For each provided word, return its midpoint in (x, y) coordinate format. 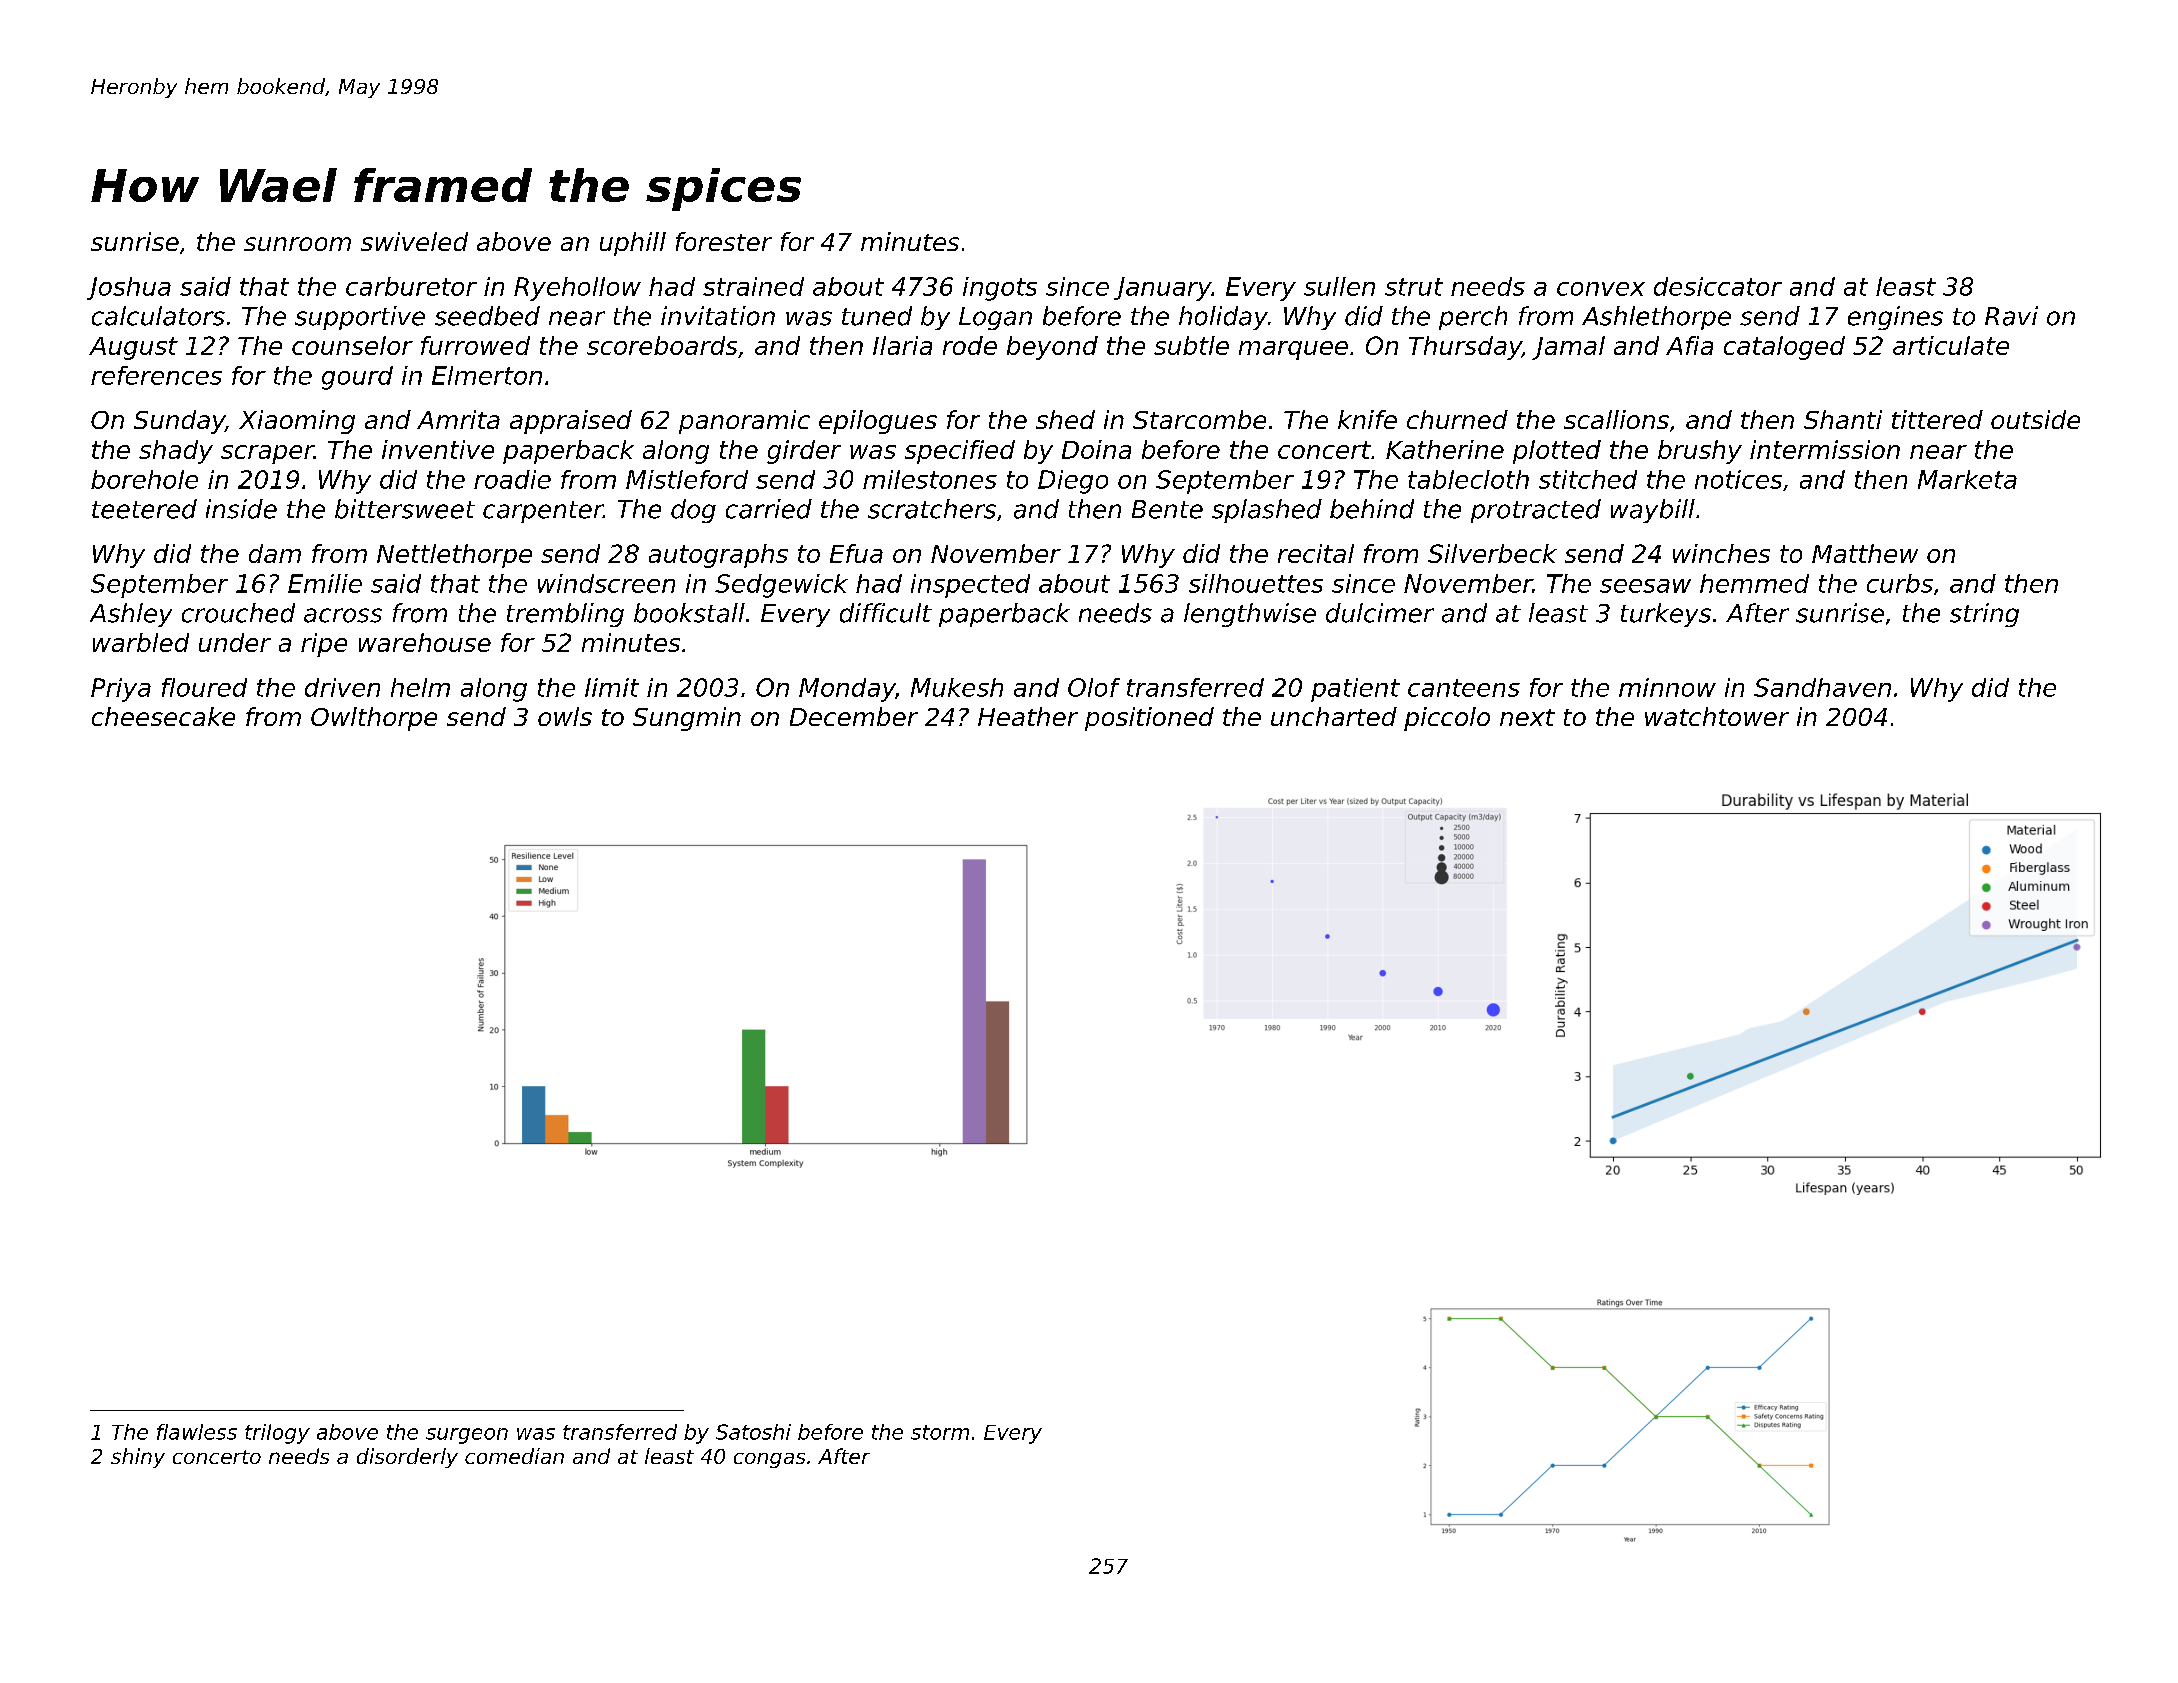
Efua (856, 553)
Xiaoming (297, 422)
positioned (1149, 719)
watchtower (1717, 716)
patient (1355, 690)
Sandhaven (1822, 687)
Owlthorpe (374, 719)
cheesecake (163, 716)
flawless (197, 1432)
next (1527, 717)
